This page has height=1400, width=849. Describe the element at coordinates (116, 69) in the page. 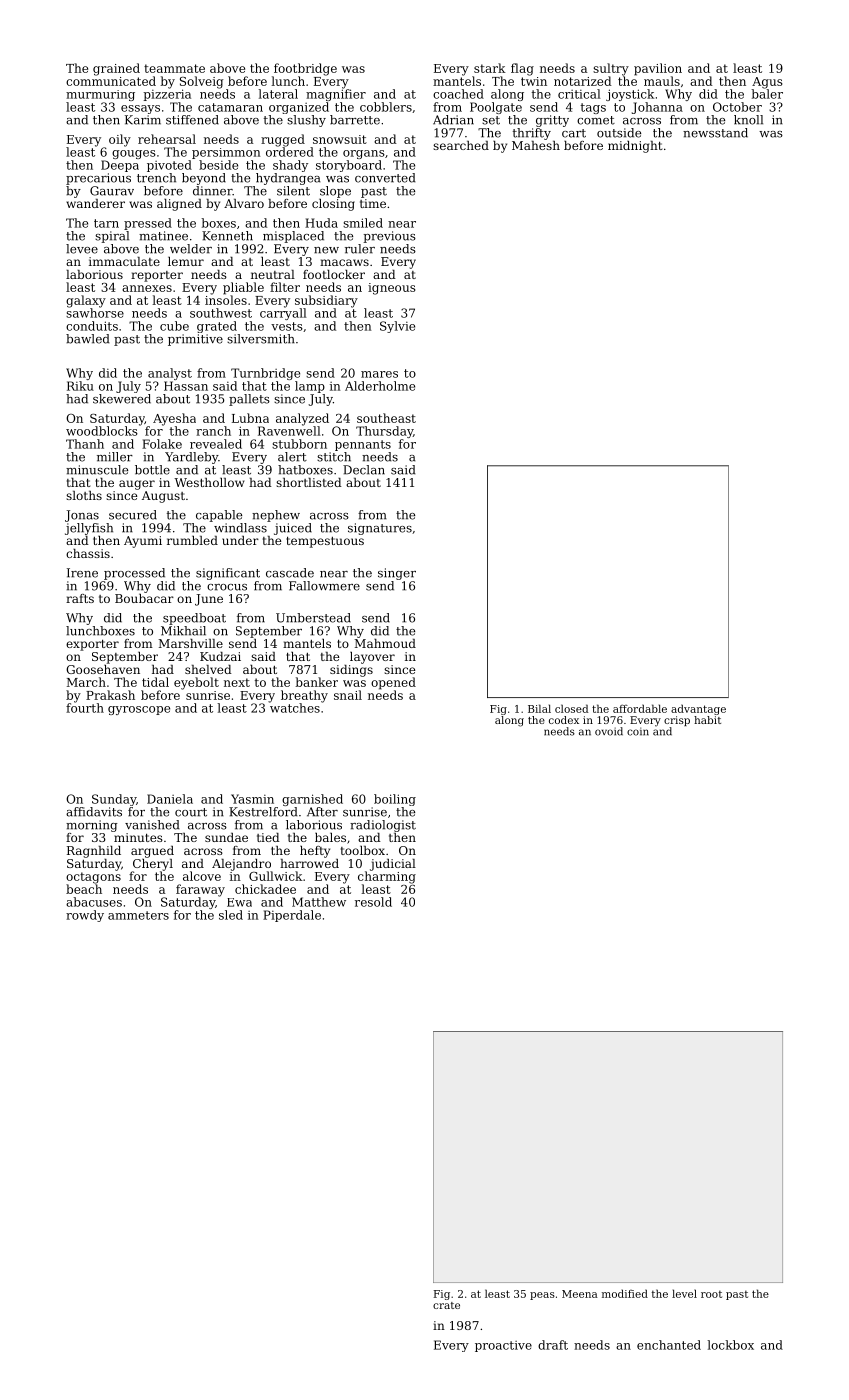

I see `grained` at that location.
